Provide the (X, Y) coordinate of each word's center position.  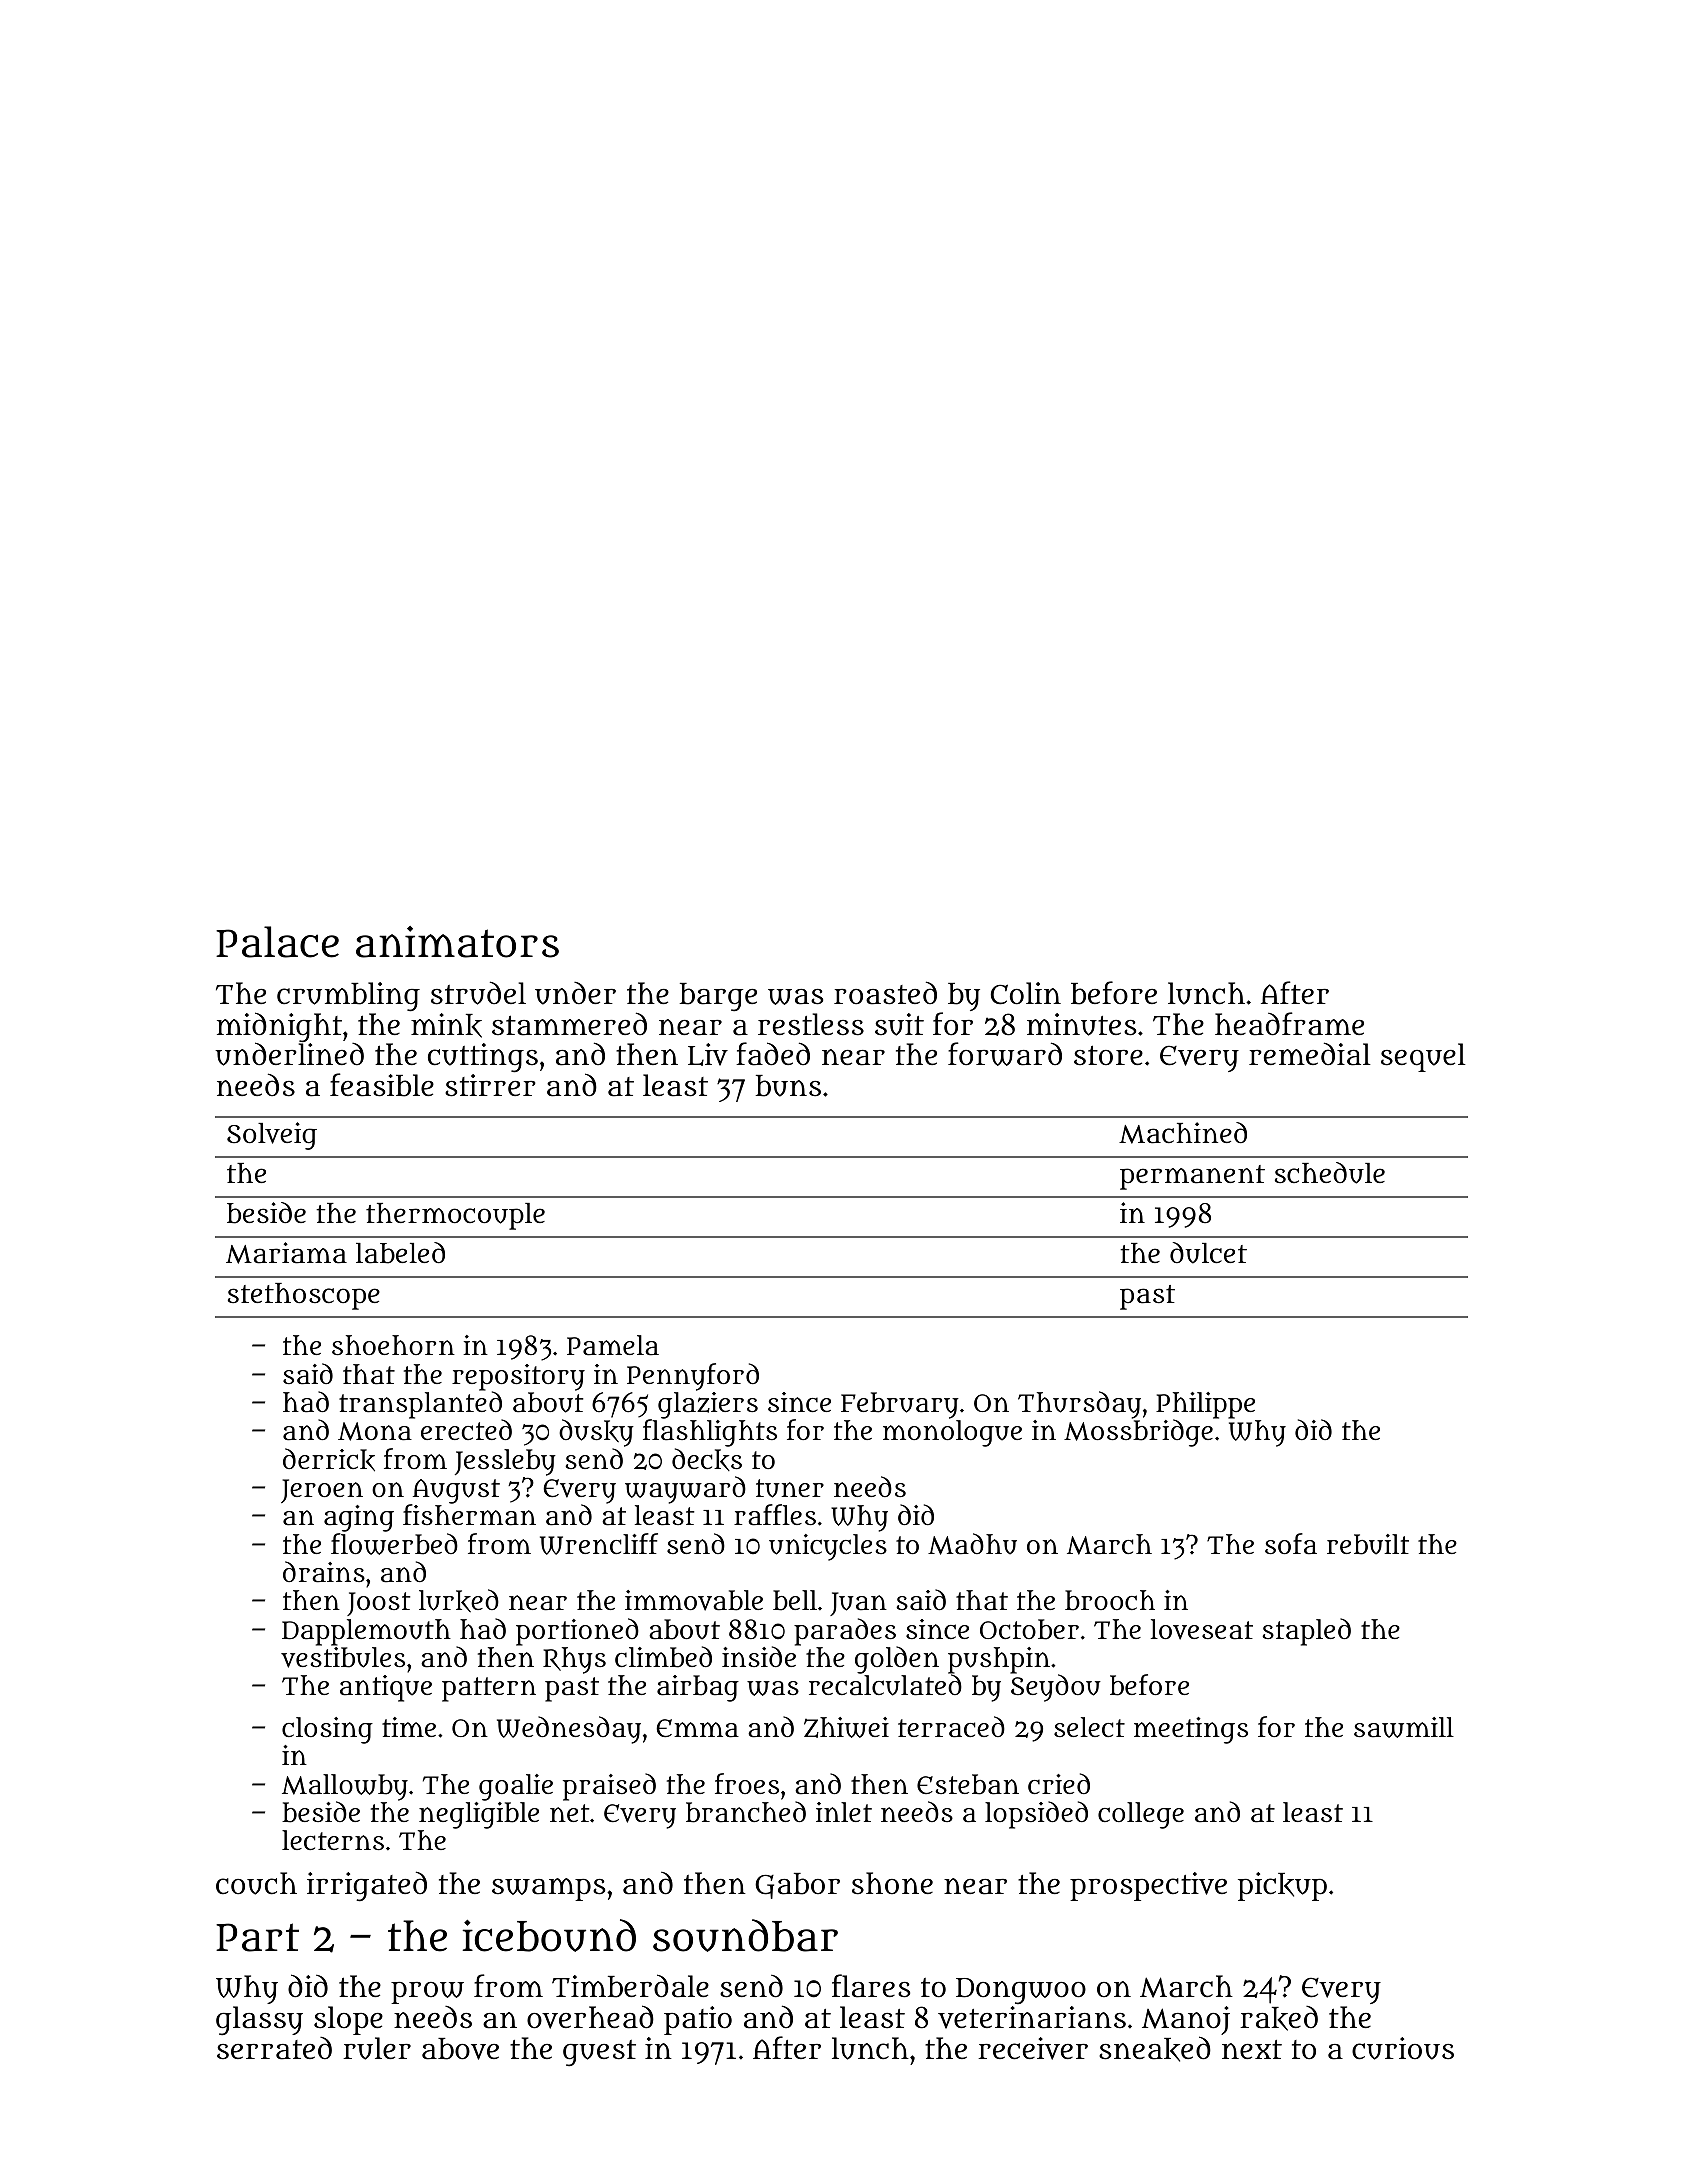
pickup (1282, 1886)
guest (599, 2053)
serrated (274, 2048)
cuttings (483, 1058)
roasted (885, 993)
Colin (1026, 993)
